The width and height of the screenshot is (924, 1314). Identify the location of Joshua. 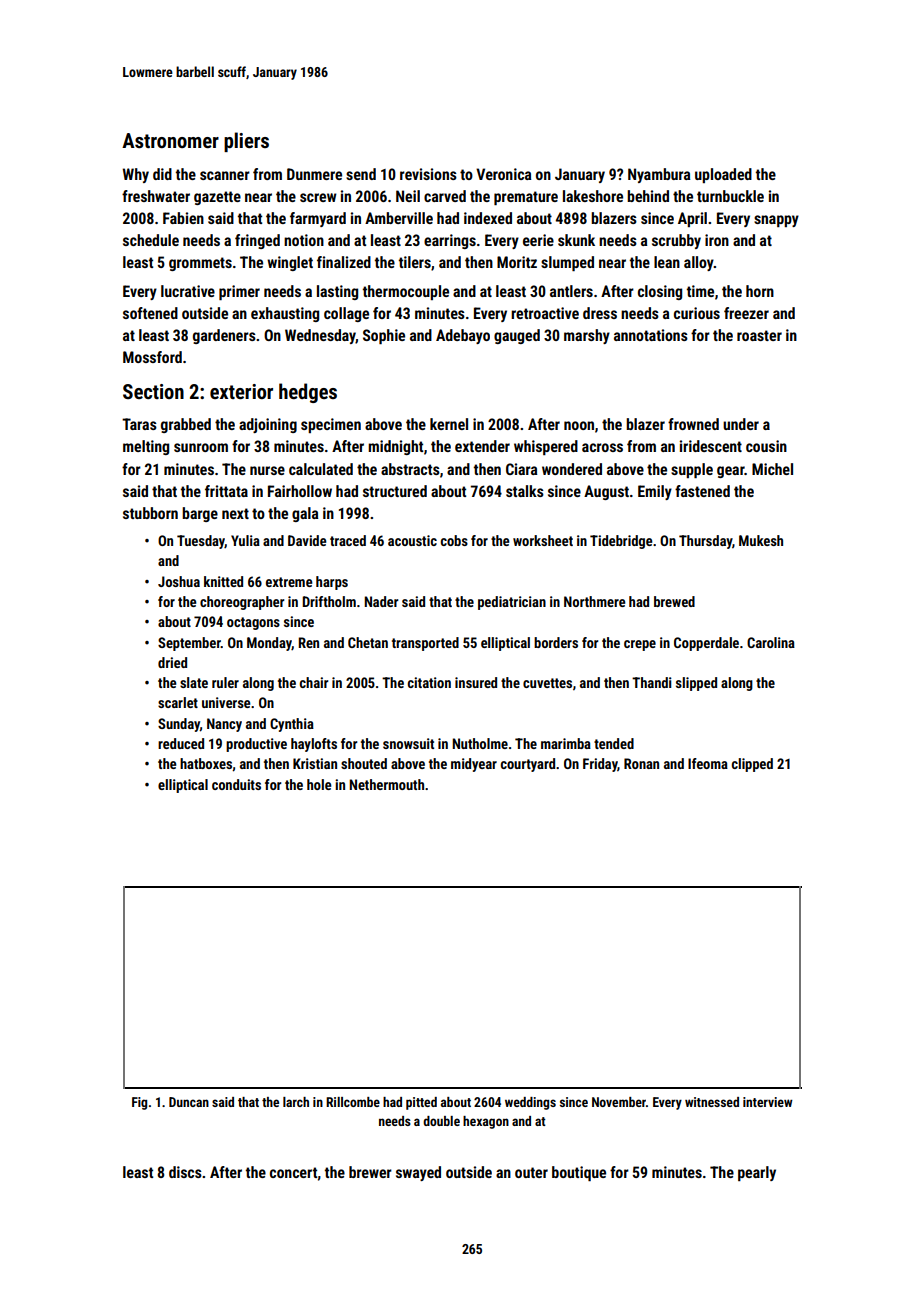
(179, 581).
